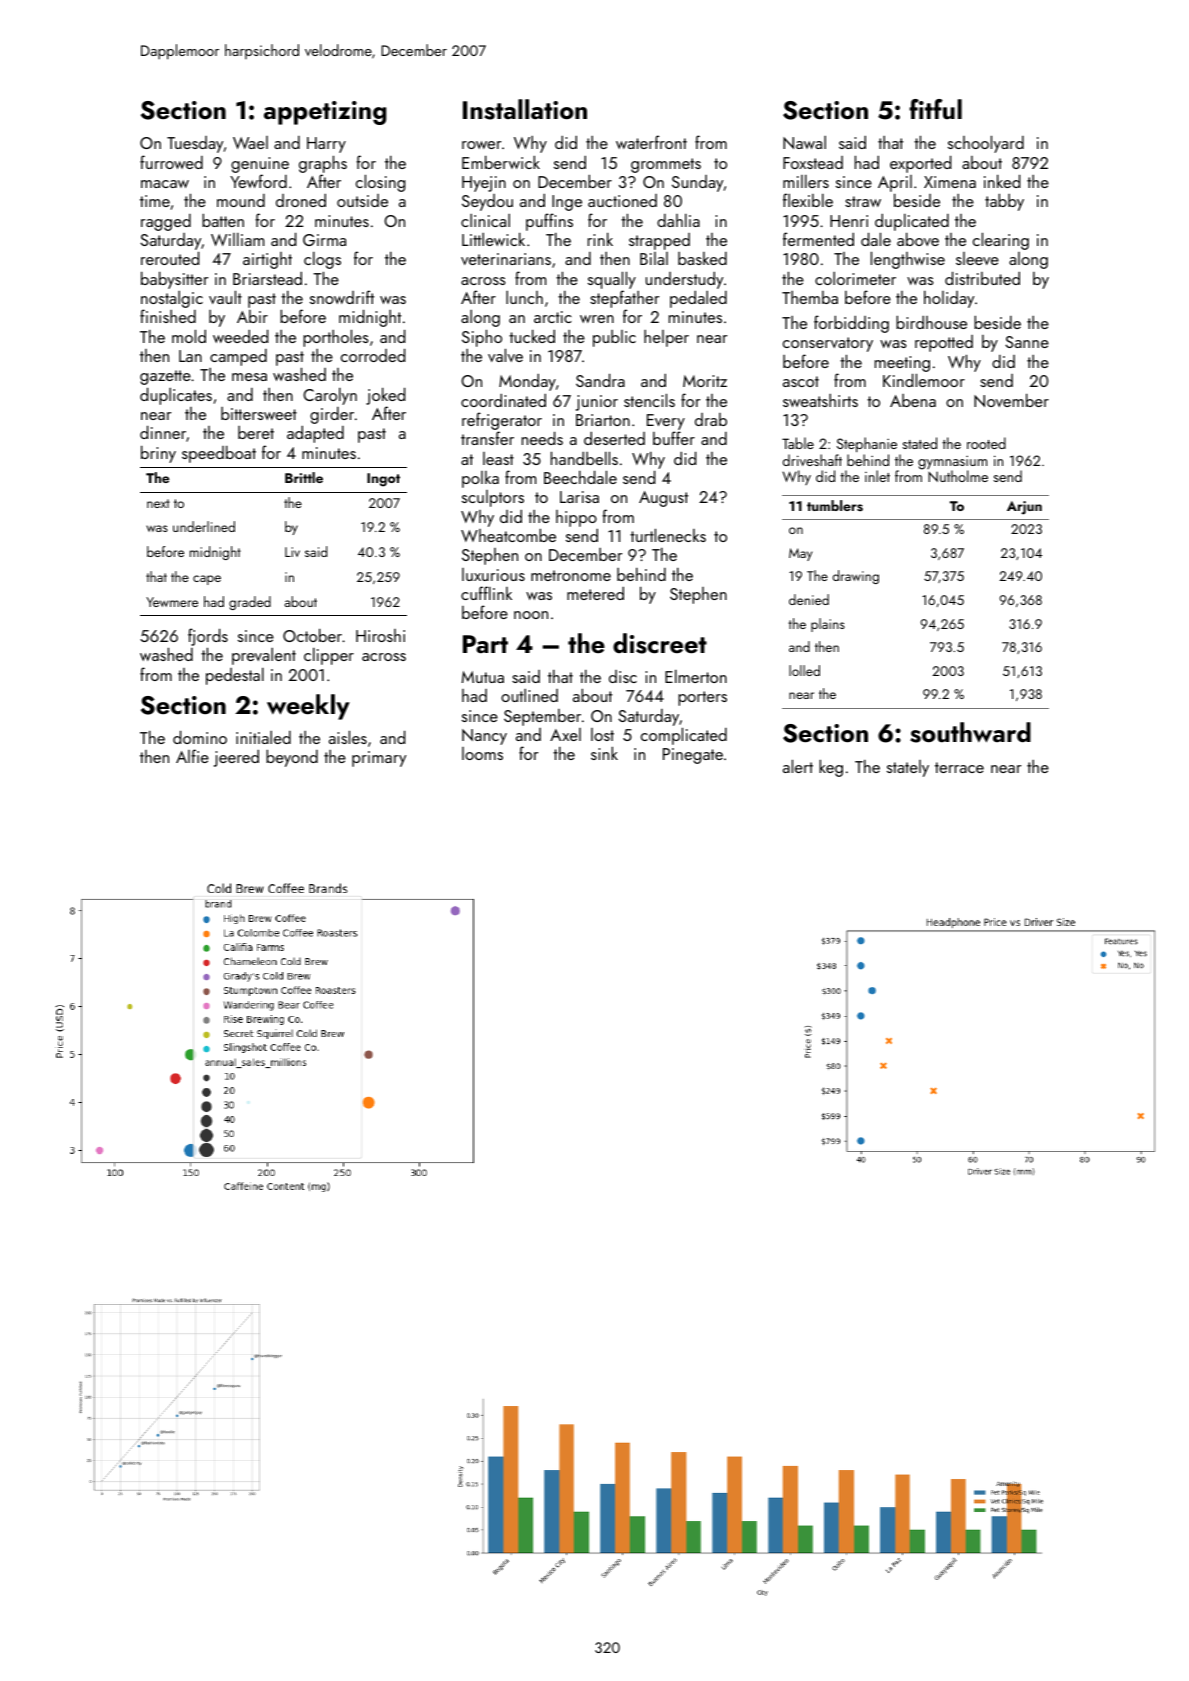 The width and height of the screenshot is (1189, 1681). What do you see at coordinates (235, 676) in the screenshot?
I see `pedestal` at bounding box center [235, 676].
